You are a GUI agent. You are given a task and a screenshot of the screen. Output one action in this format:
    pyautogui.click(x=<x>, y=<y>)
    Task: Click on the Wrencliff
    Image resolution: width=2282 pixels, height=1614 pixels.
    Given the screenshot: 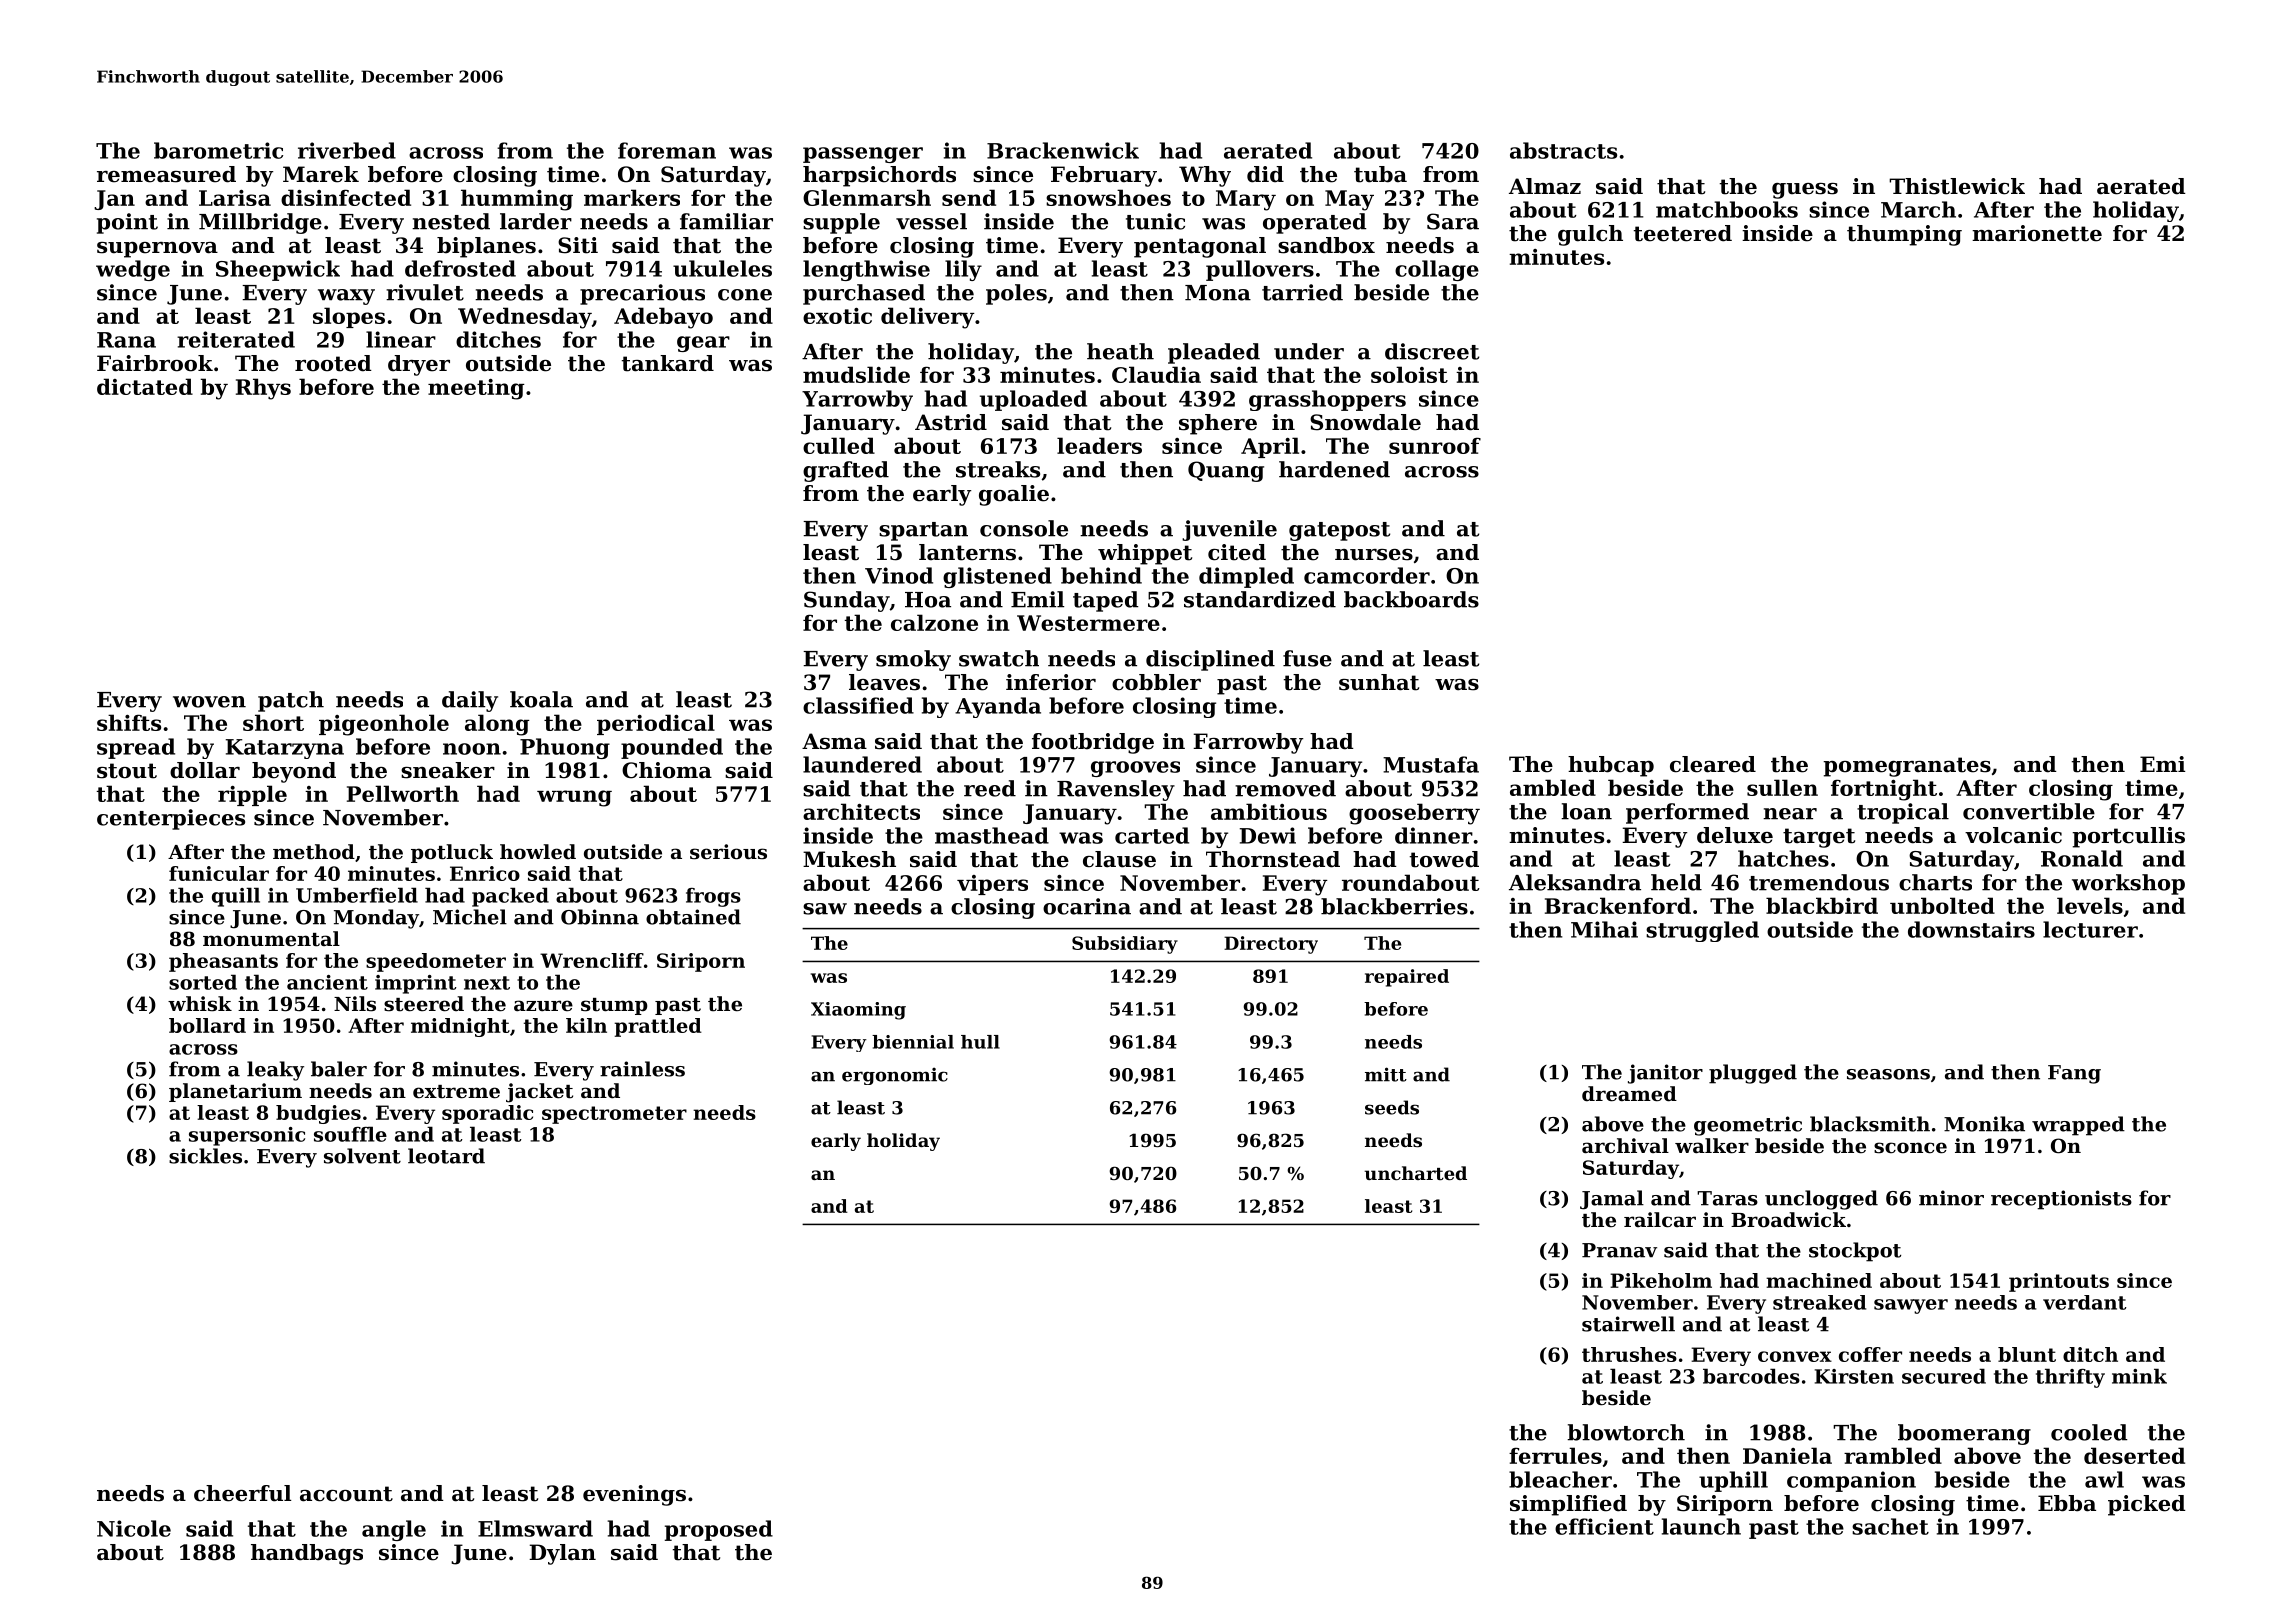 What is the action you would take?
    pyautogui.click(x=592, y=960)
